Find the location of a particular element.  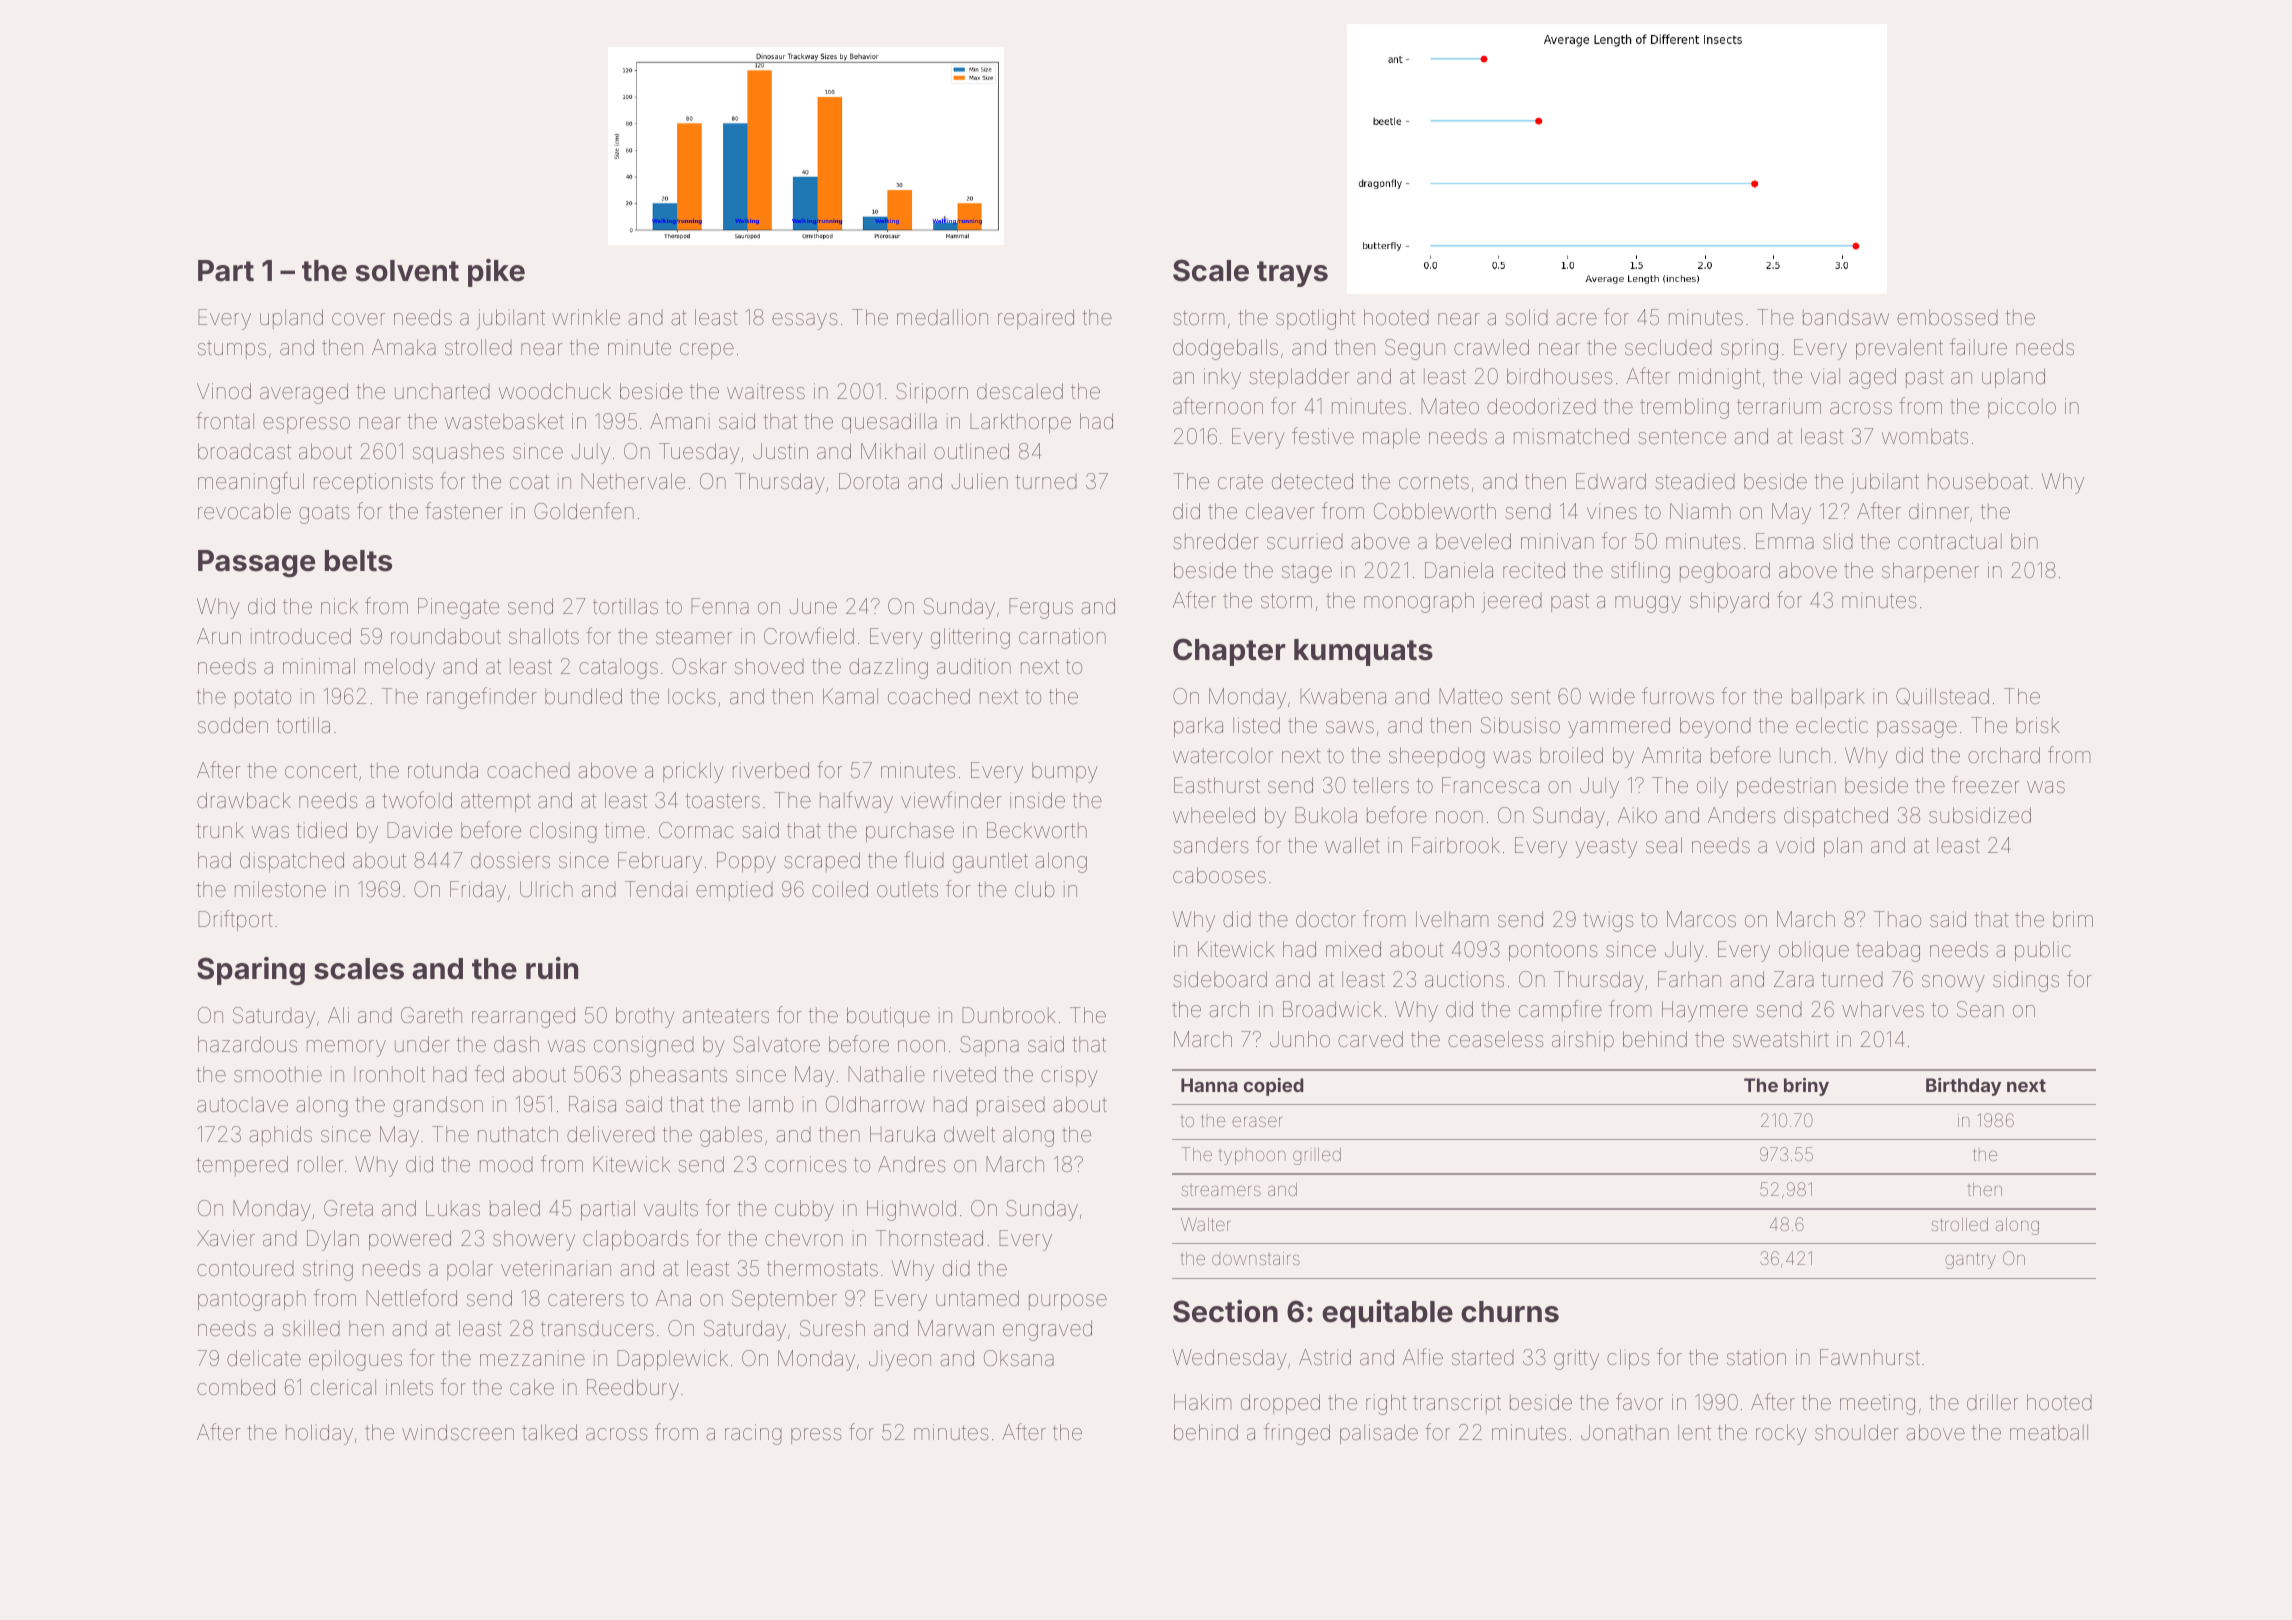

solvent is located at coordinates (407, 271).
